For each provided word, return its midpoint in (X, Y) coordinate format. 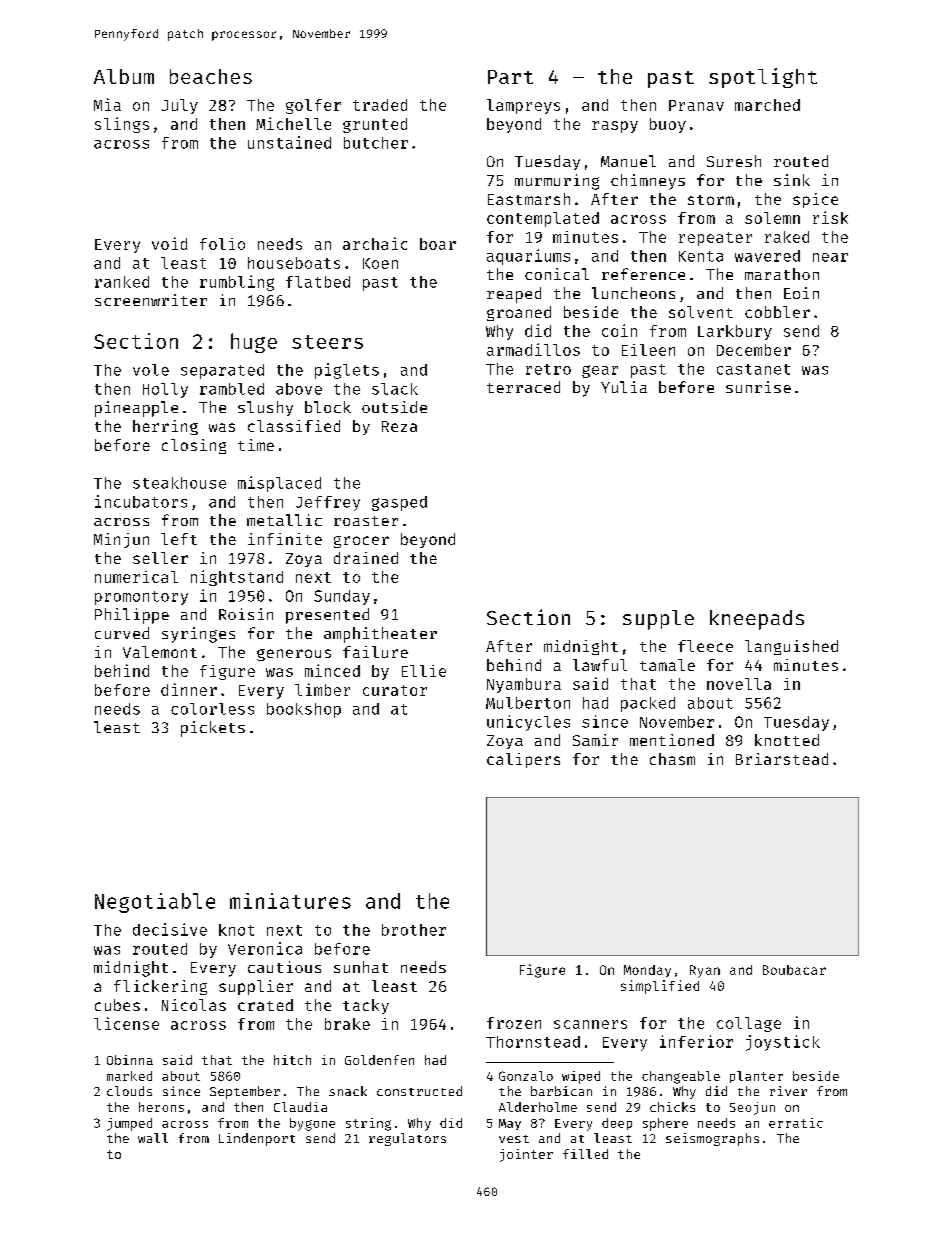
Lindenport (257, 1139)
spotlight (763, 78)
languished (791, 647)
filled (585, 1154)
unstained (289, 142)
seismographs (712, 1139)
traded (380, 105)
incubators (141, 501)
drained (366, 558)
